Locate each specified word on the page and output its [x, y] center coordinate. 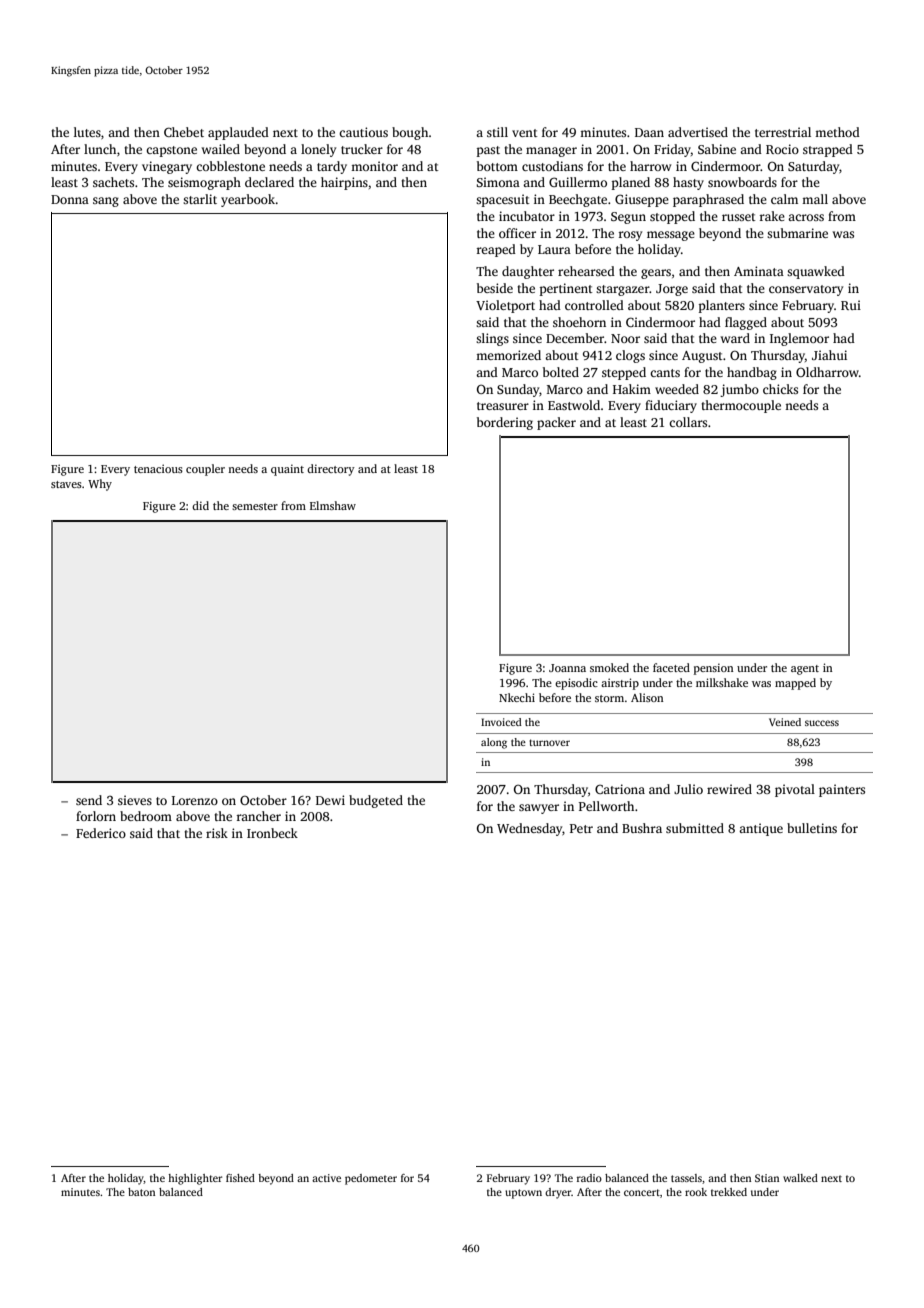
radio [589, 1178]
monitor [374, 166]
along [494, 743]
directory [331, 470]
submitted [695, 828]
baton [141, 1192]
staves [66, 484]
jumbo [739, 390]
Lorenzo [195, 800]
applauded [238, 133]
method [837, 132]
